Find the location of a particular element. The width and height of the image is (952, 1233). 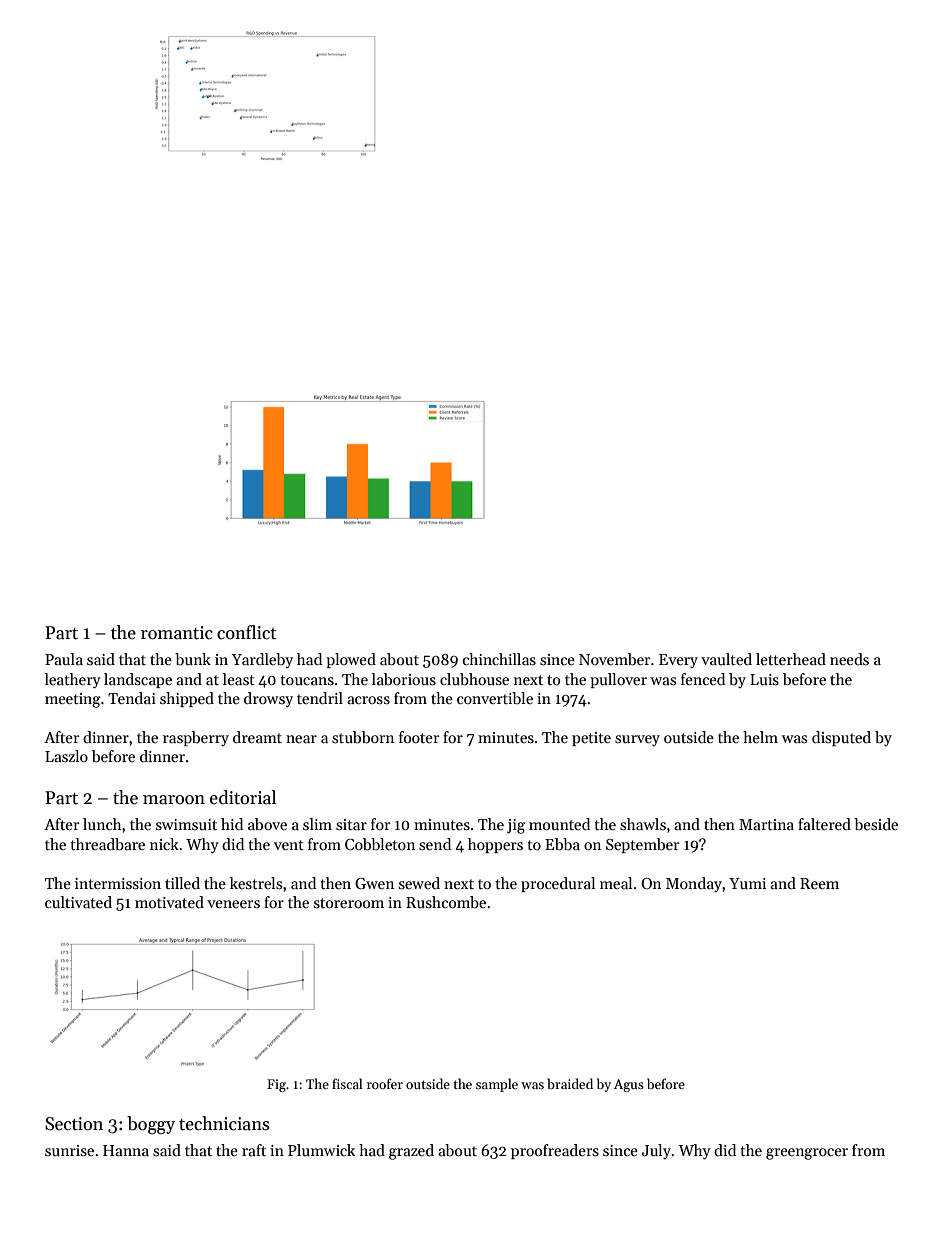

fiscal is located at coordinates (347, 1083).
